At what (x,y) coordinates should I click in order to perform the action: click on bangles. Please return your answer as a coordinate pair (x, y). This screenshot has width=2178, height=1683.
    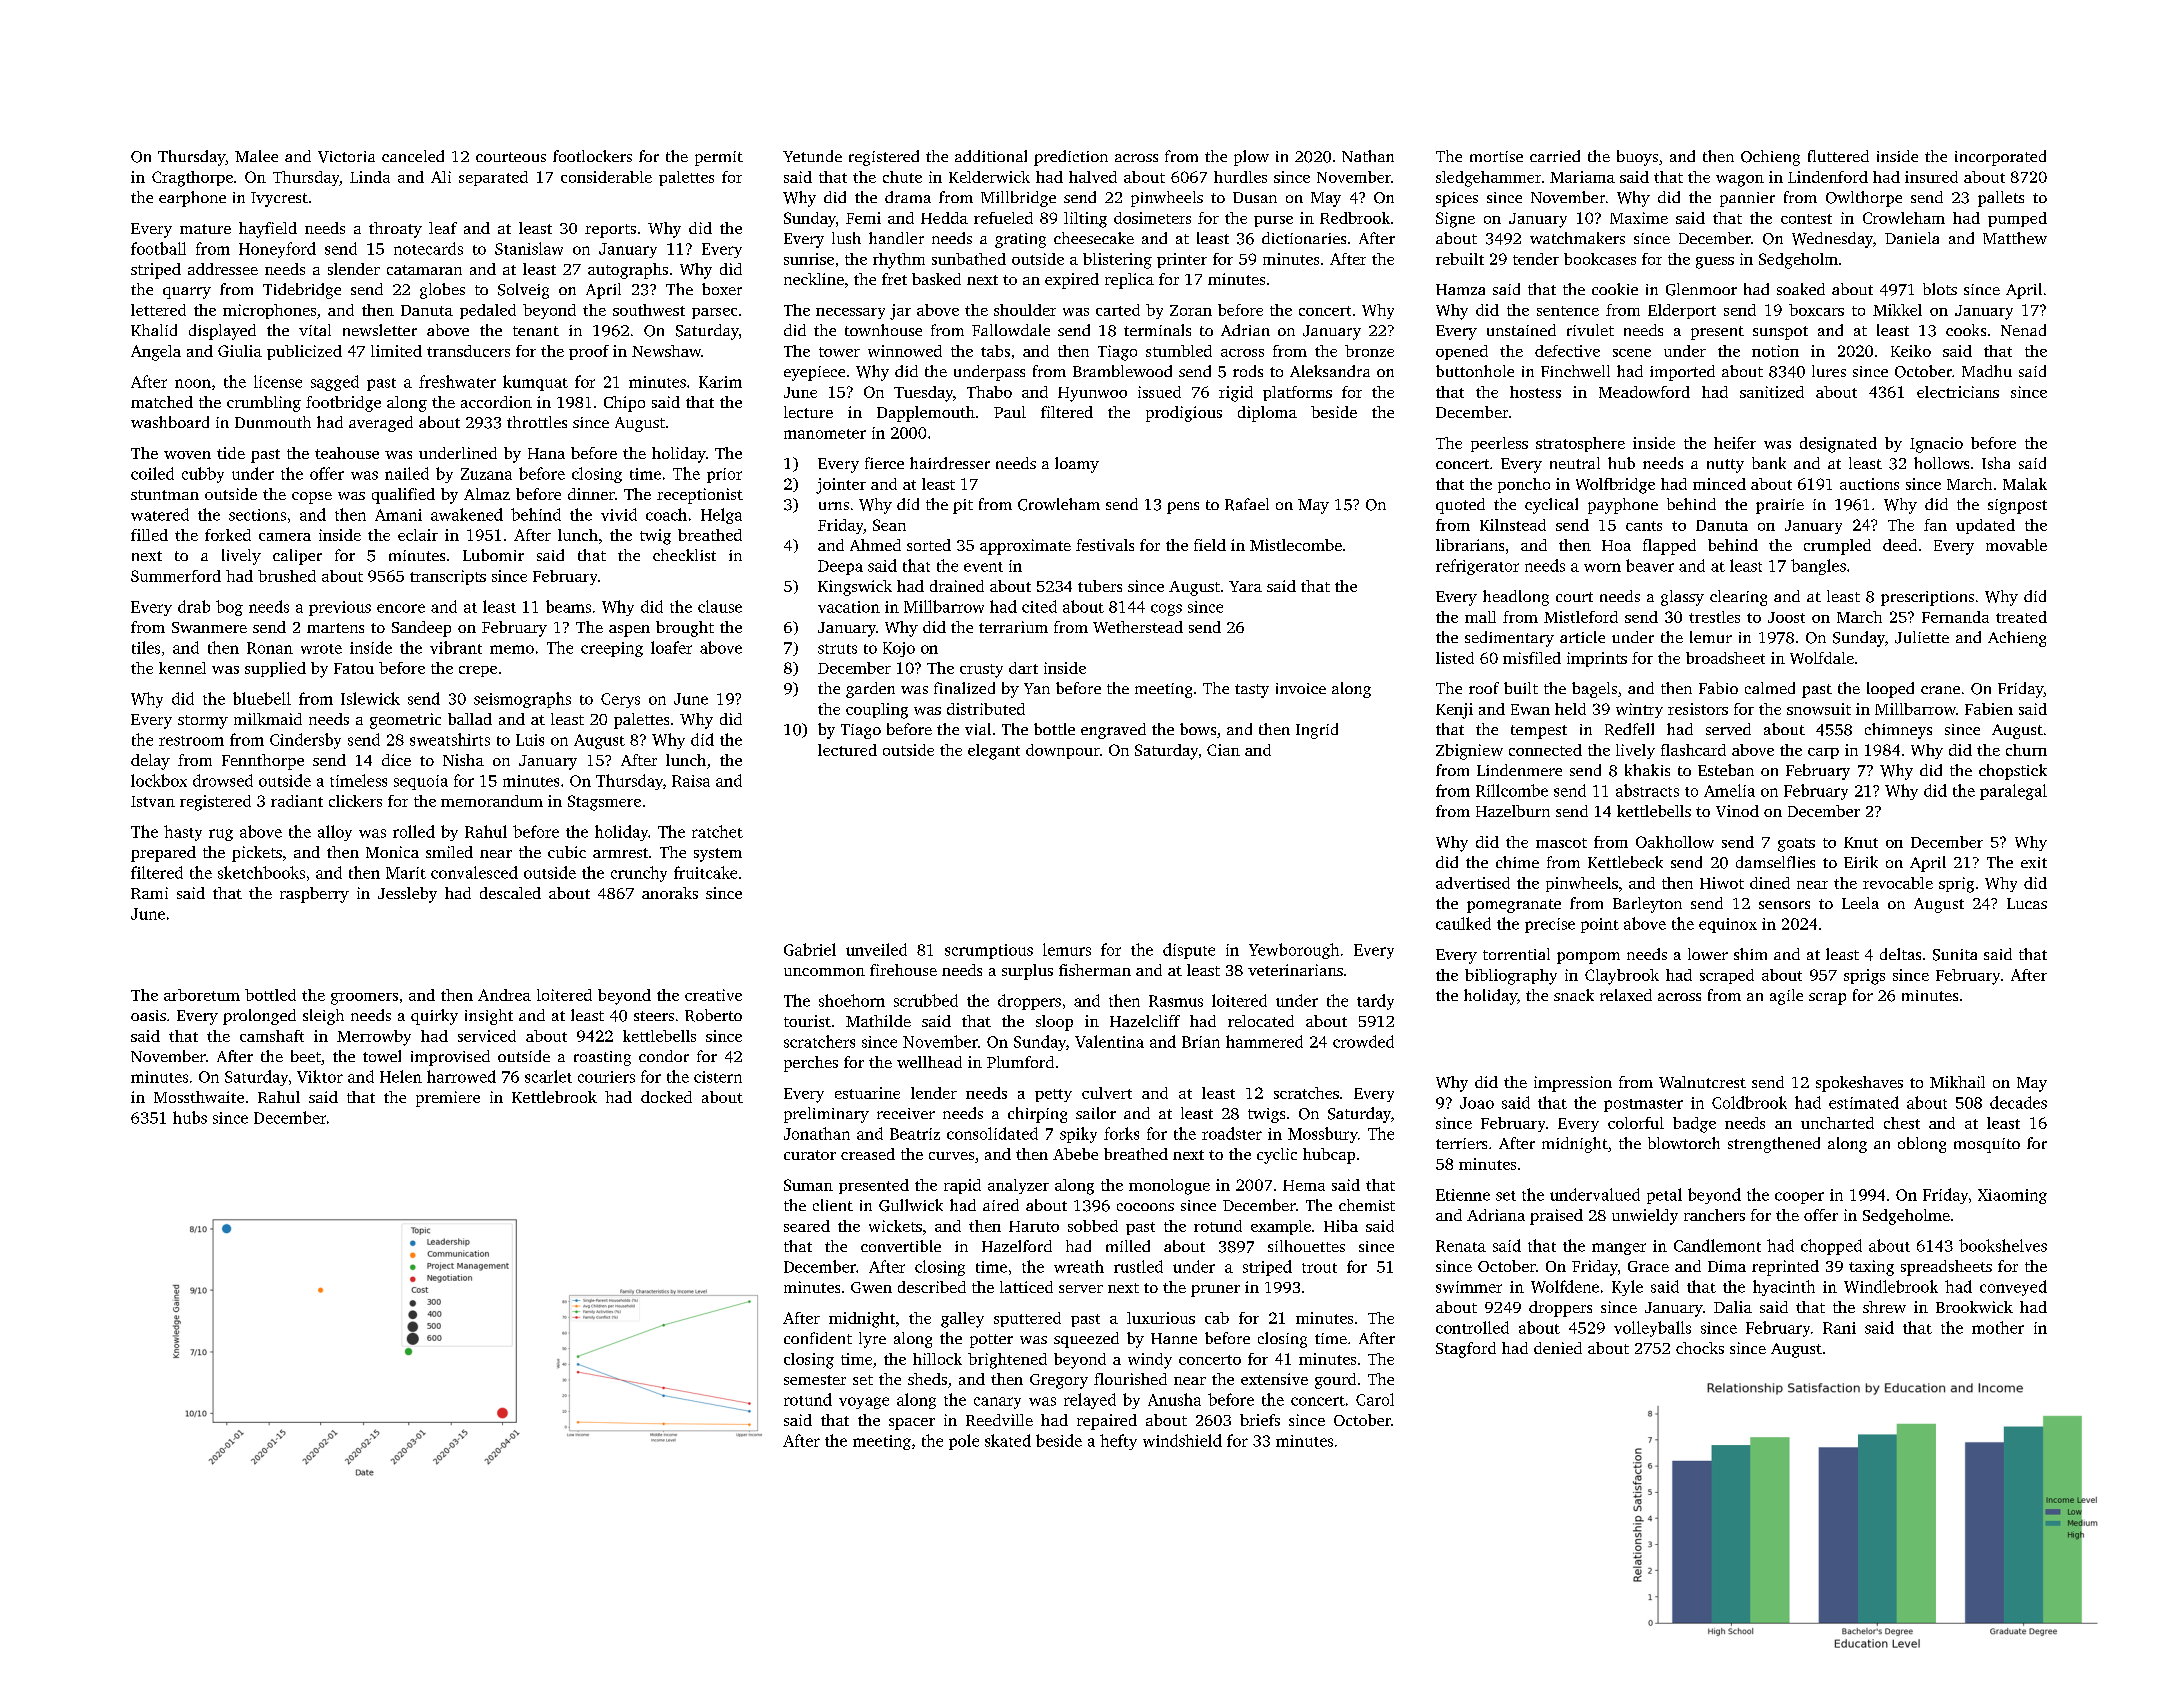
    Looking at the image, I should click on (1818, 567).
